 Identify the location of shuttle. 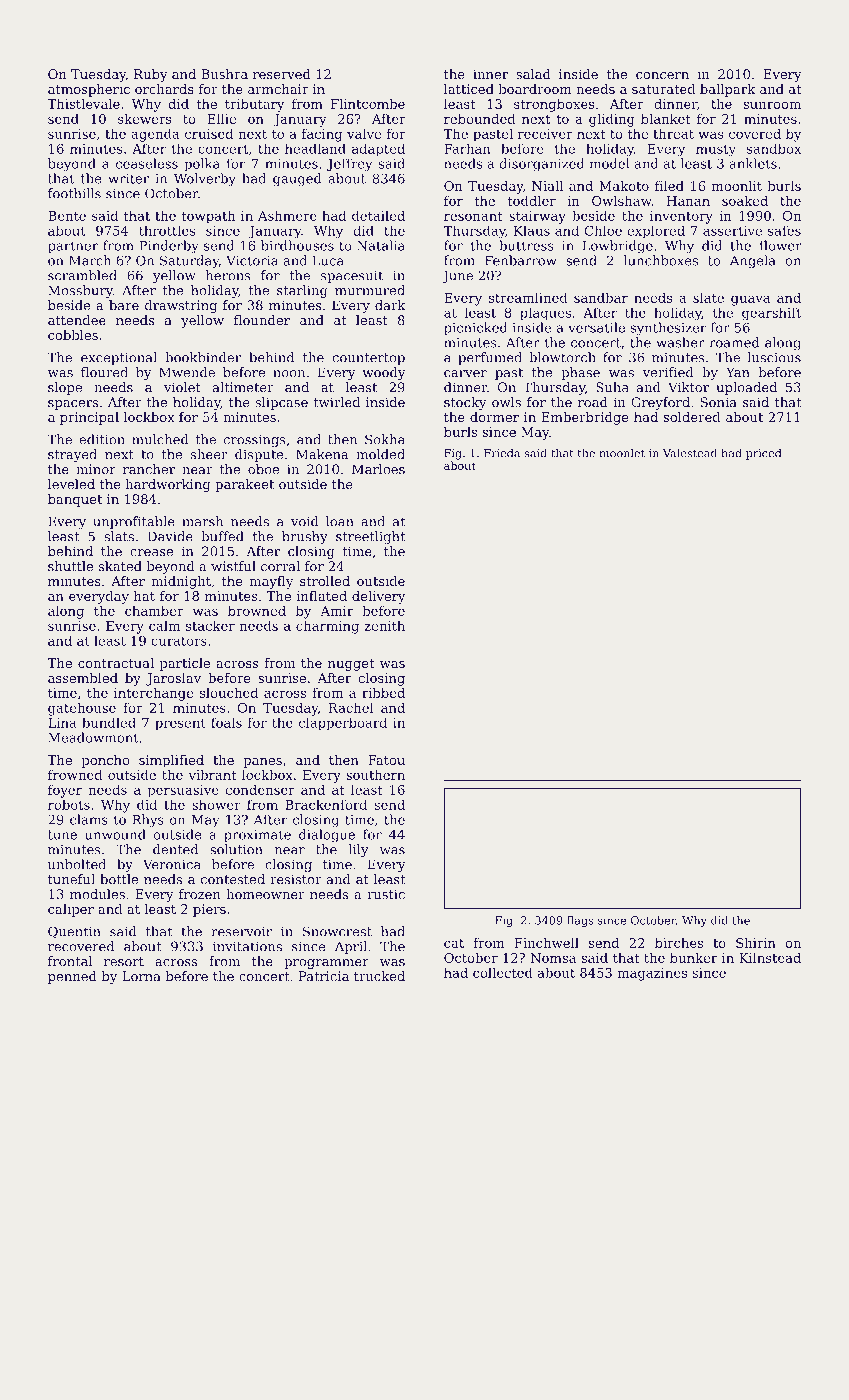
(70, 566).
